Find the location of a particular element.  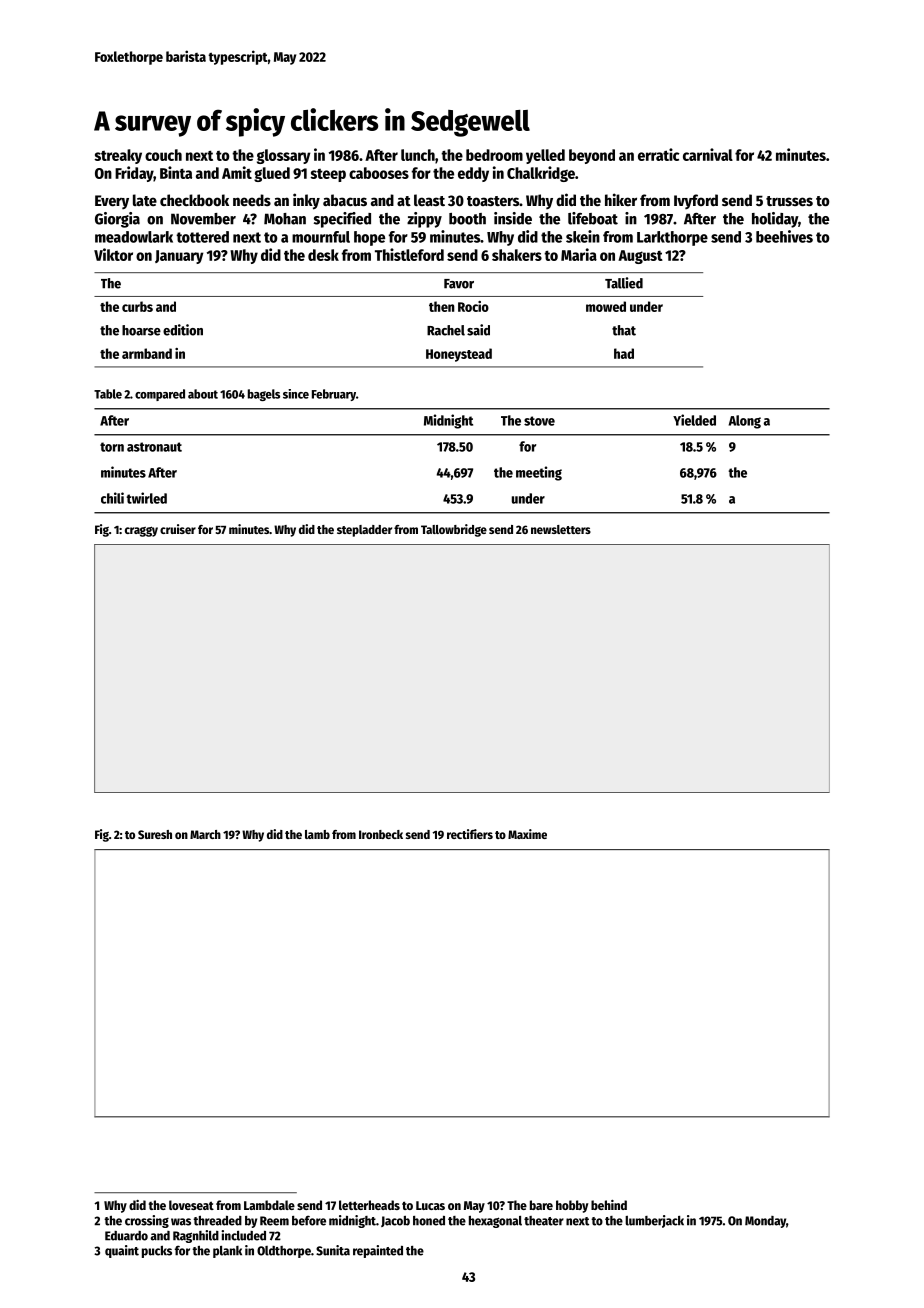

Along is located at coordinates (745, 422).
